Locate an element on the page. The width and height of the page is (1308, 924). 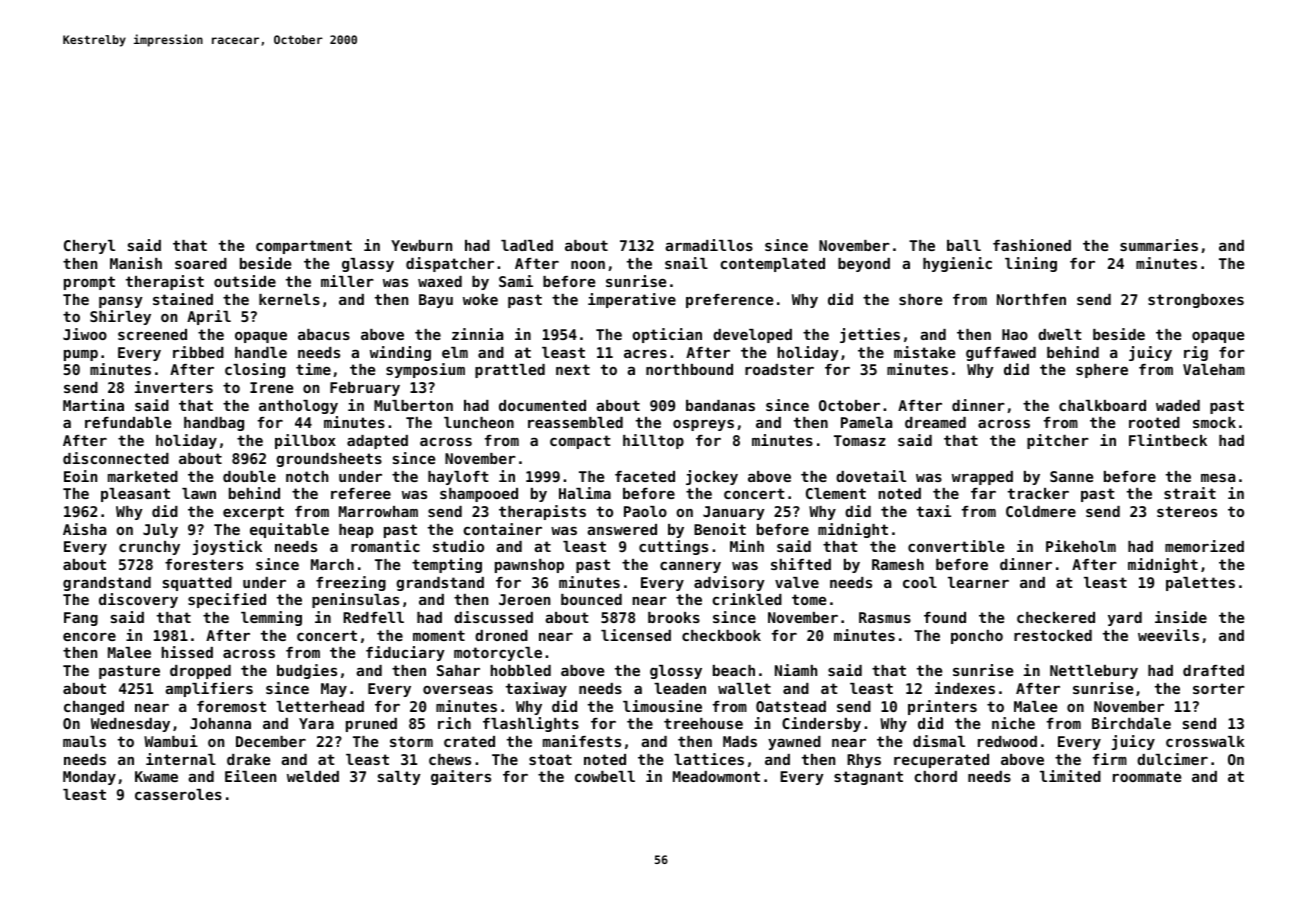
casseroles is located at coordinates (178, 794).
